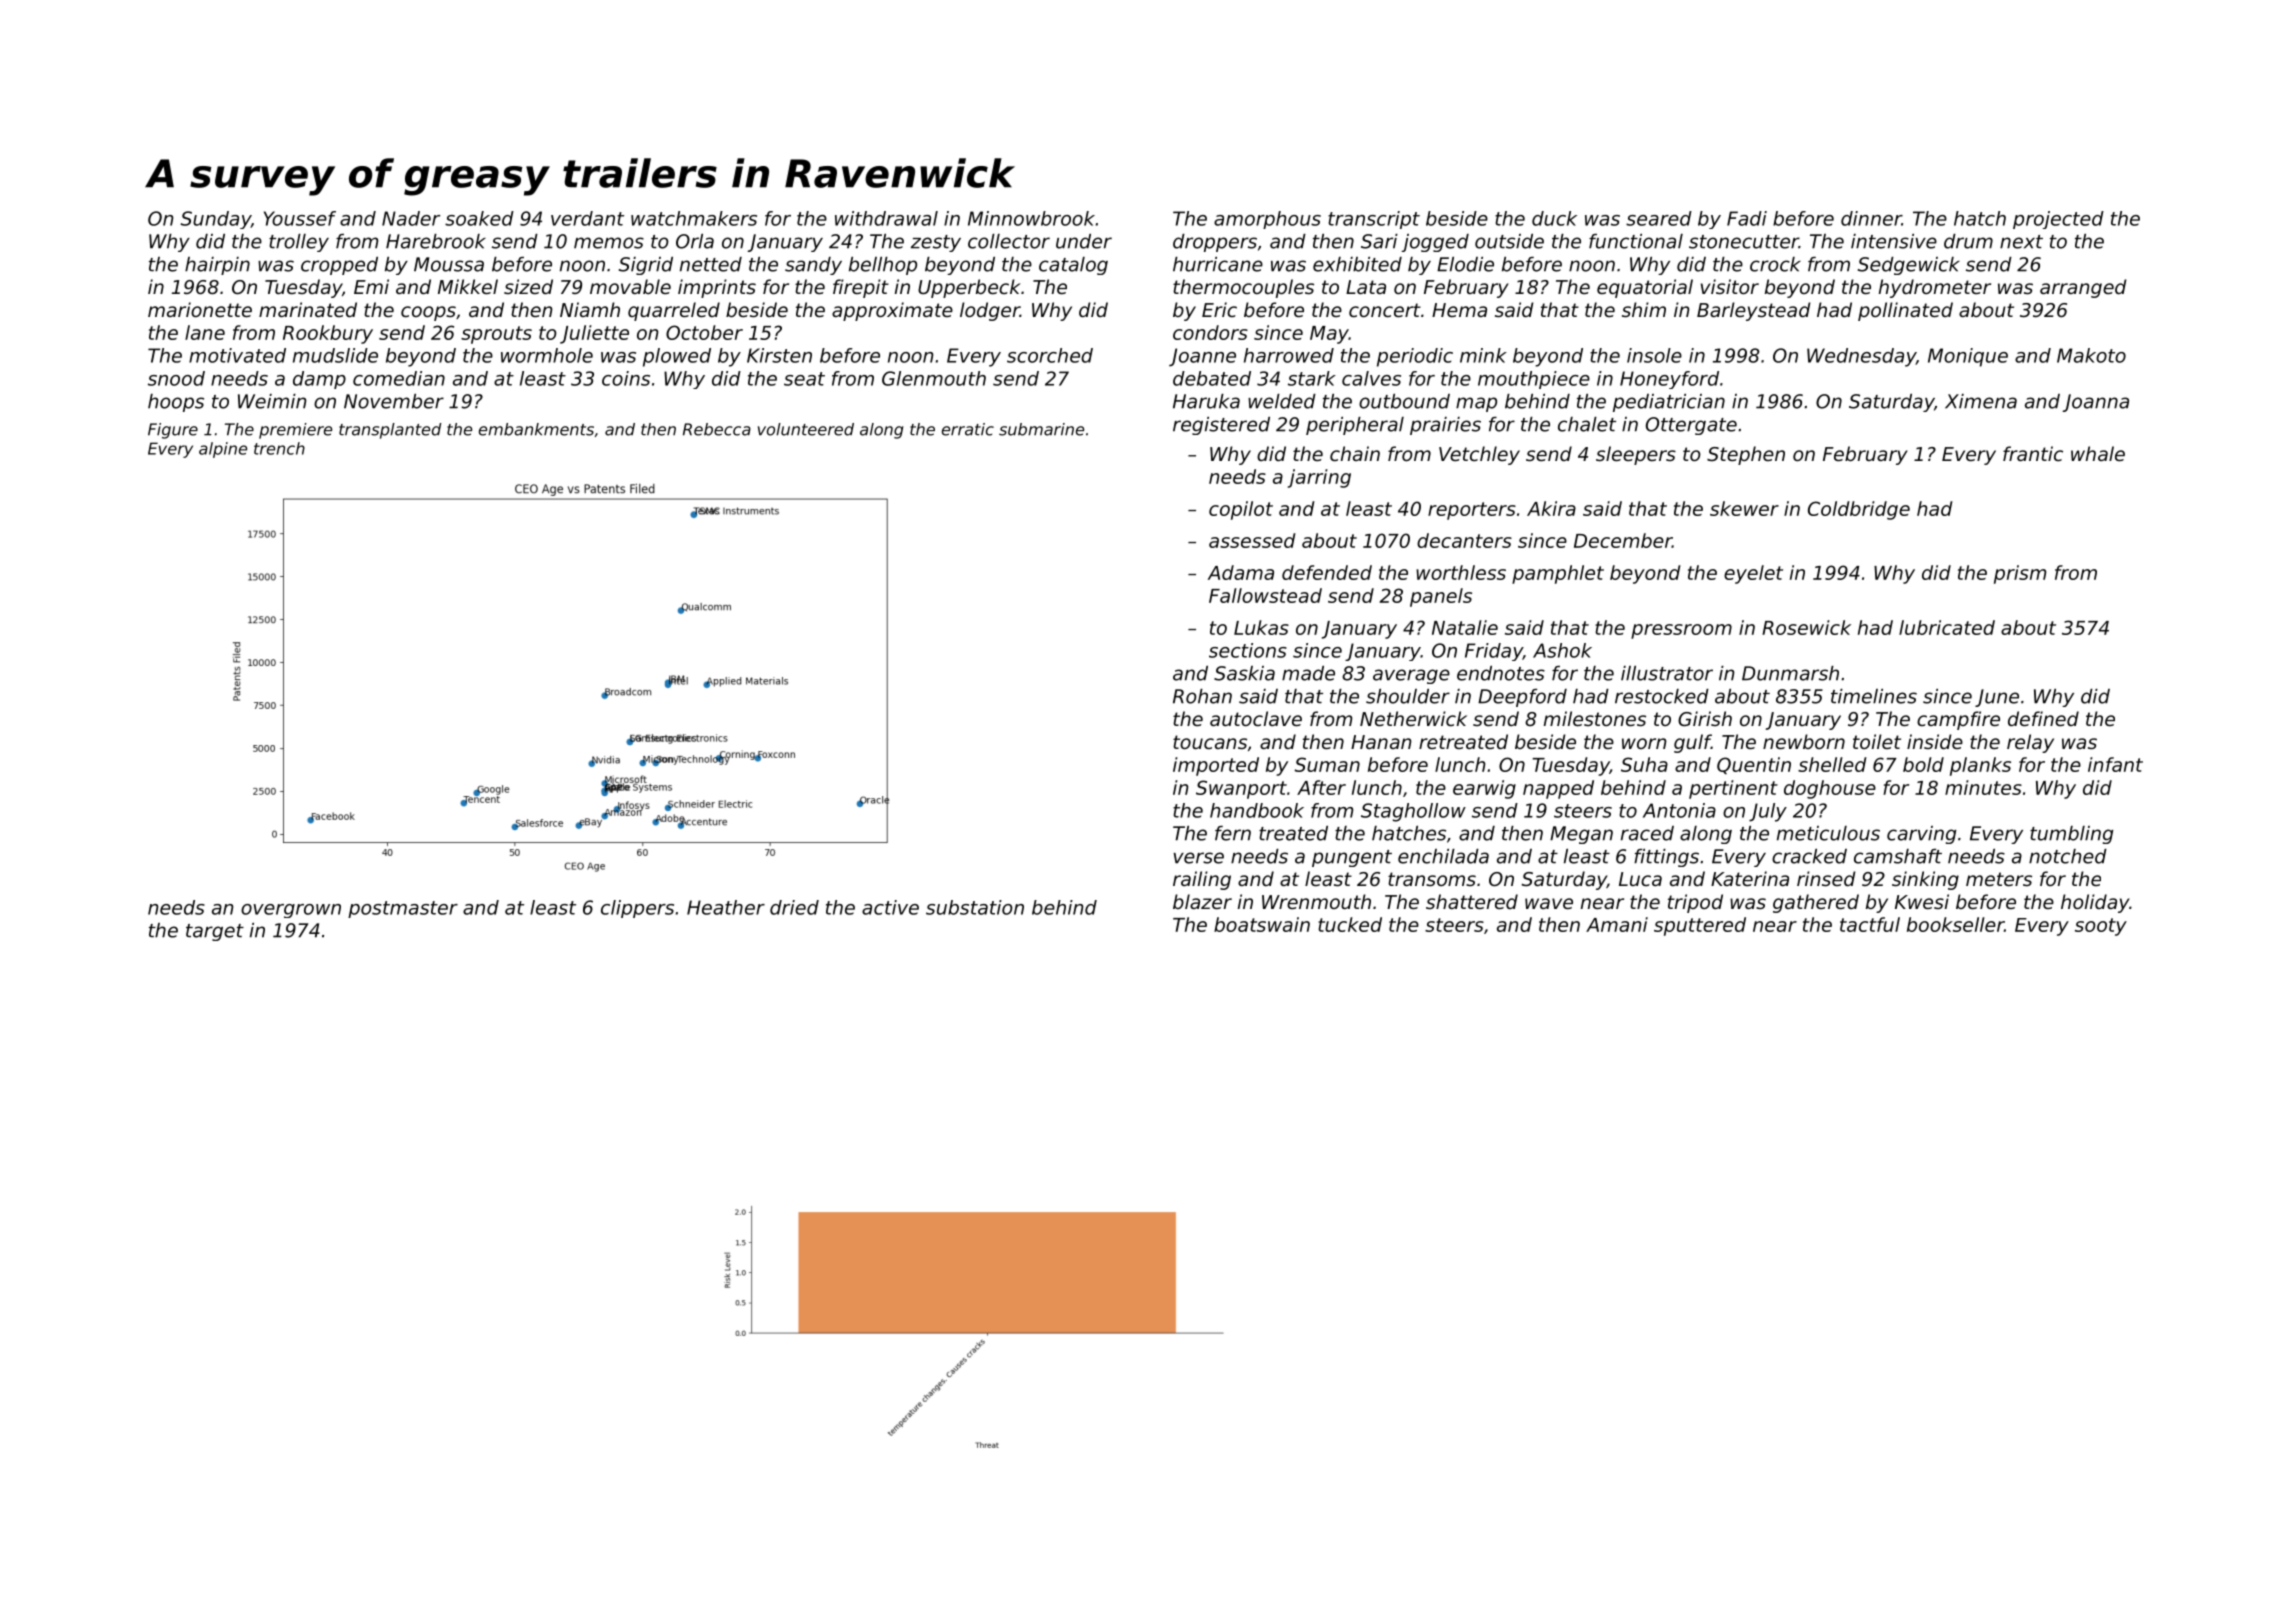 This screenshot has width=2292, height=1620. I want to click on railing, so click(1202, 880).
